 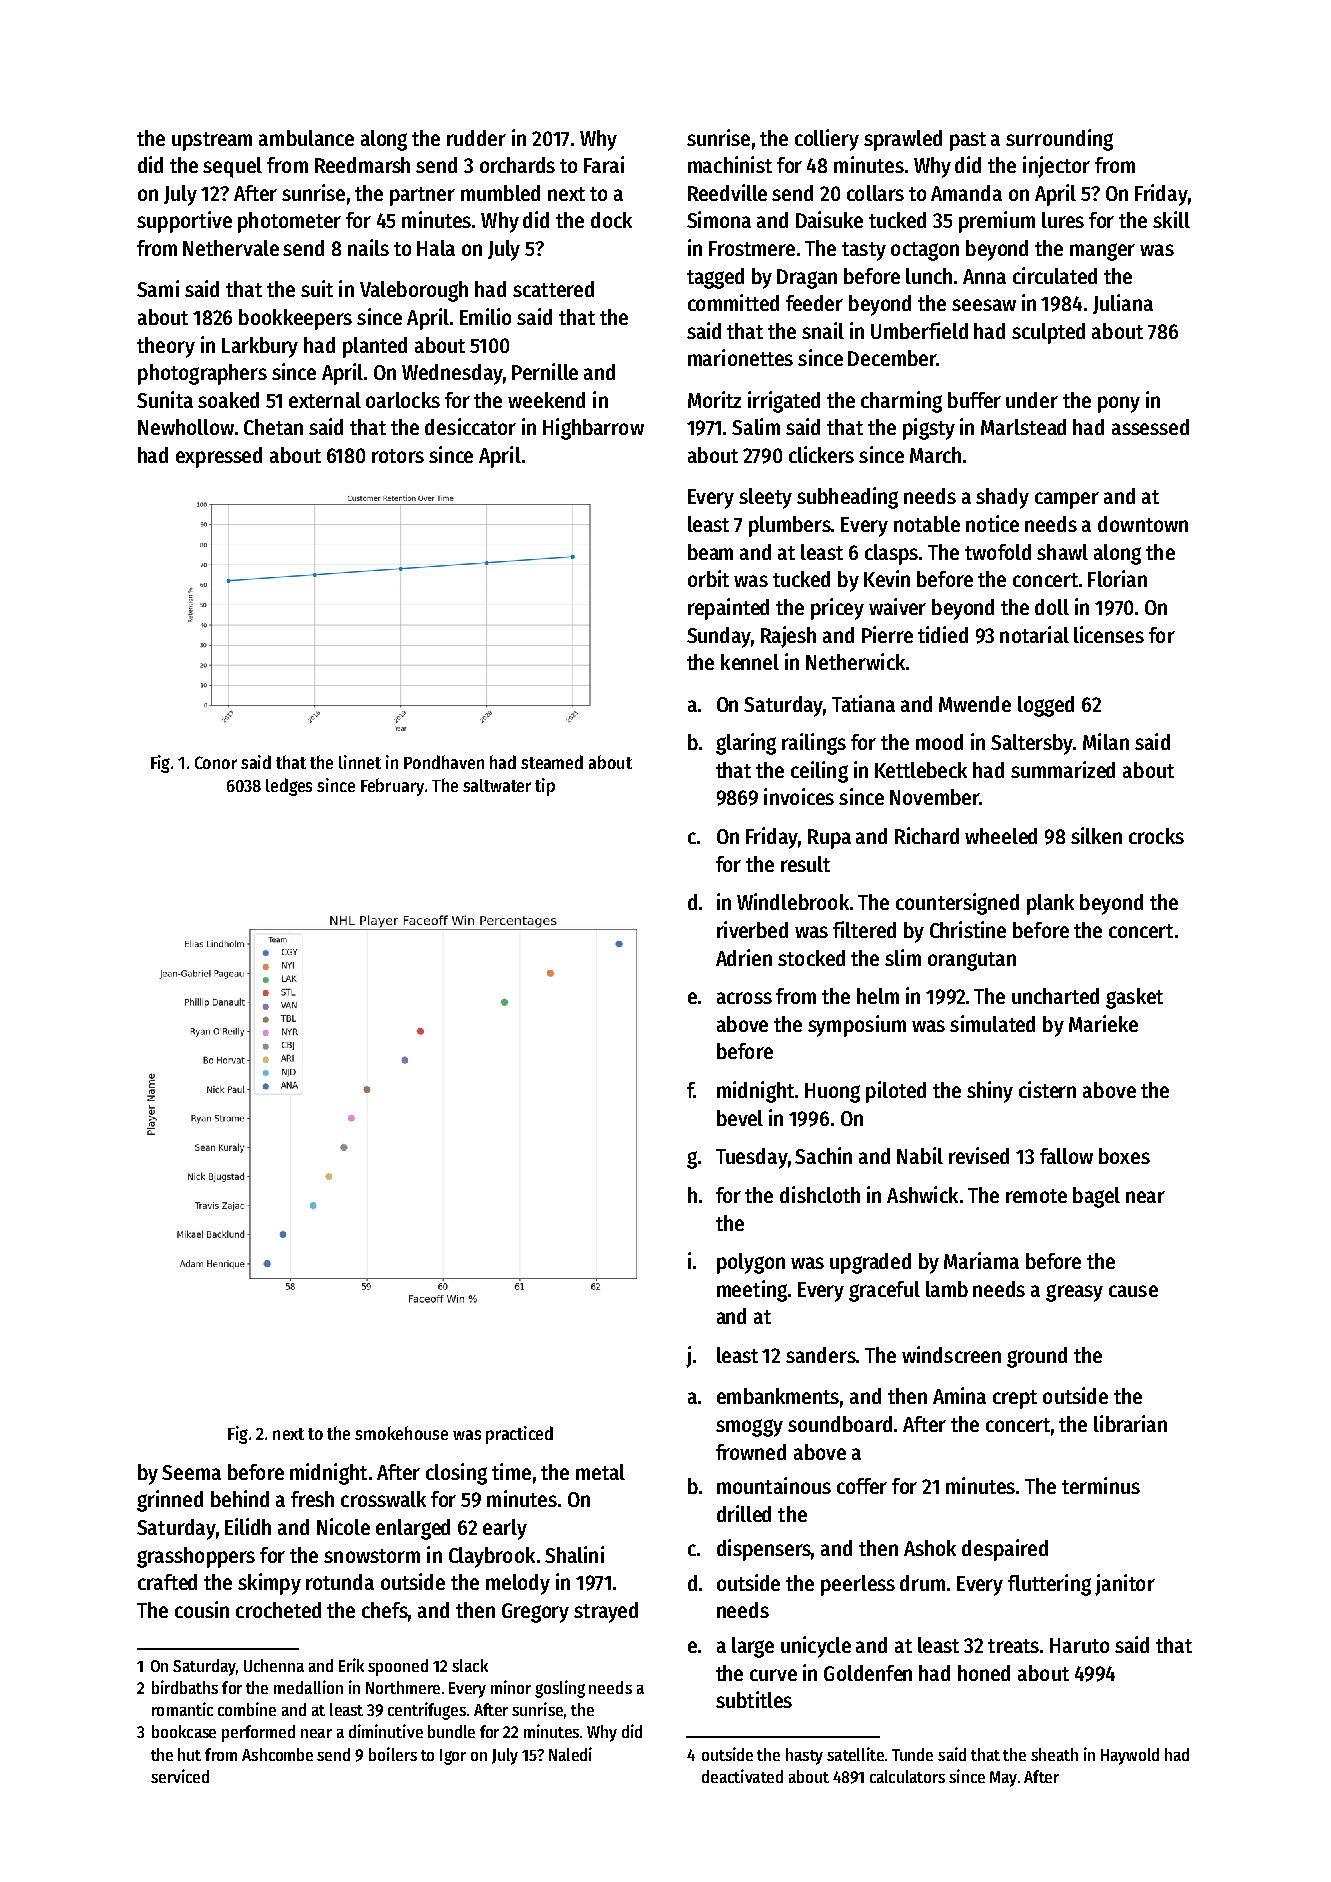 What do you see at coordinates (715, 278) in the screenshot?
I see `tagged` at bounding box center [715, 278].
